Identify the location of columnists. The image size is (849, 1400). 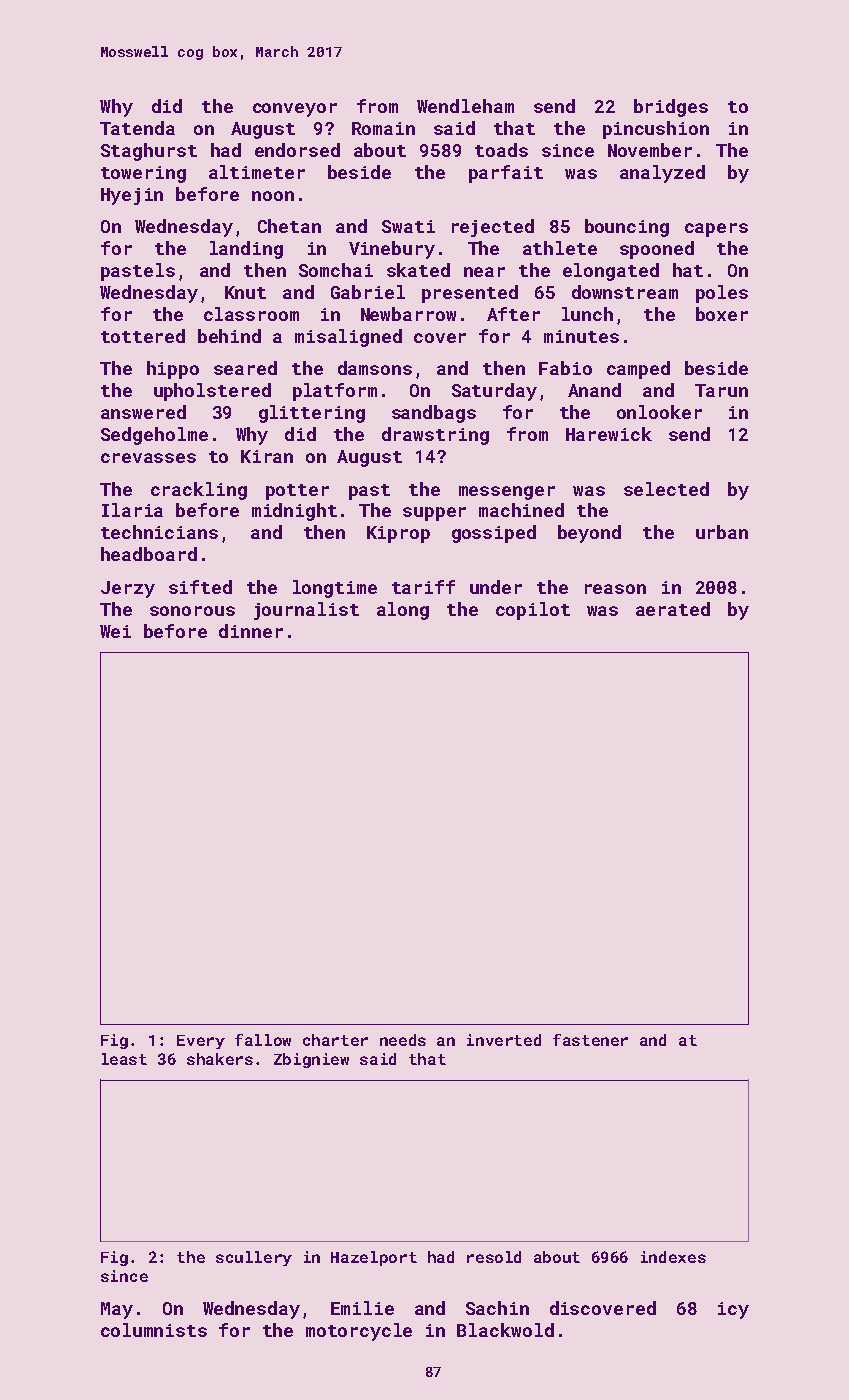
(154, 1330).
